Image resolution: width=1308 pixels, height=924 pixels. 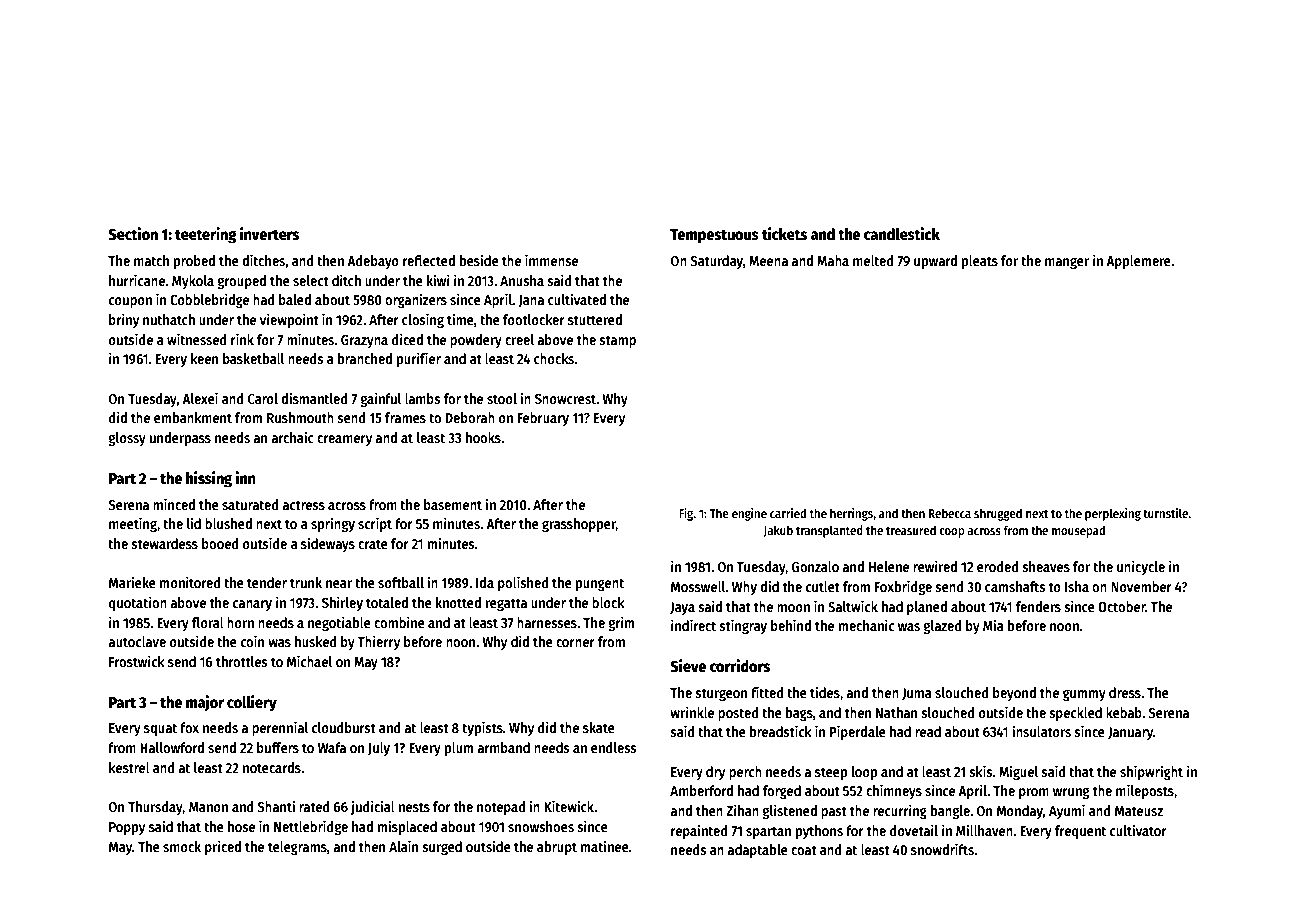 What do you see at coordinates (699, 831) in the page?
I see `repainted` at bounding box center [699, 831].
